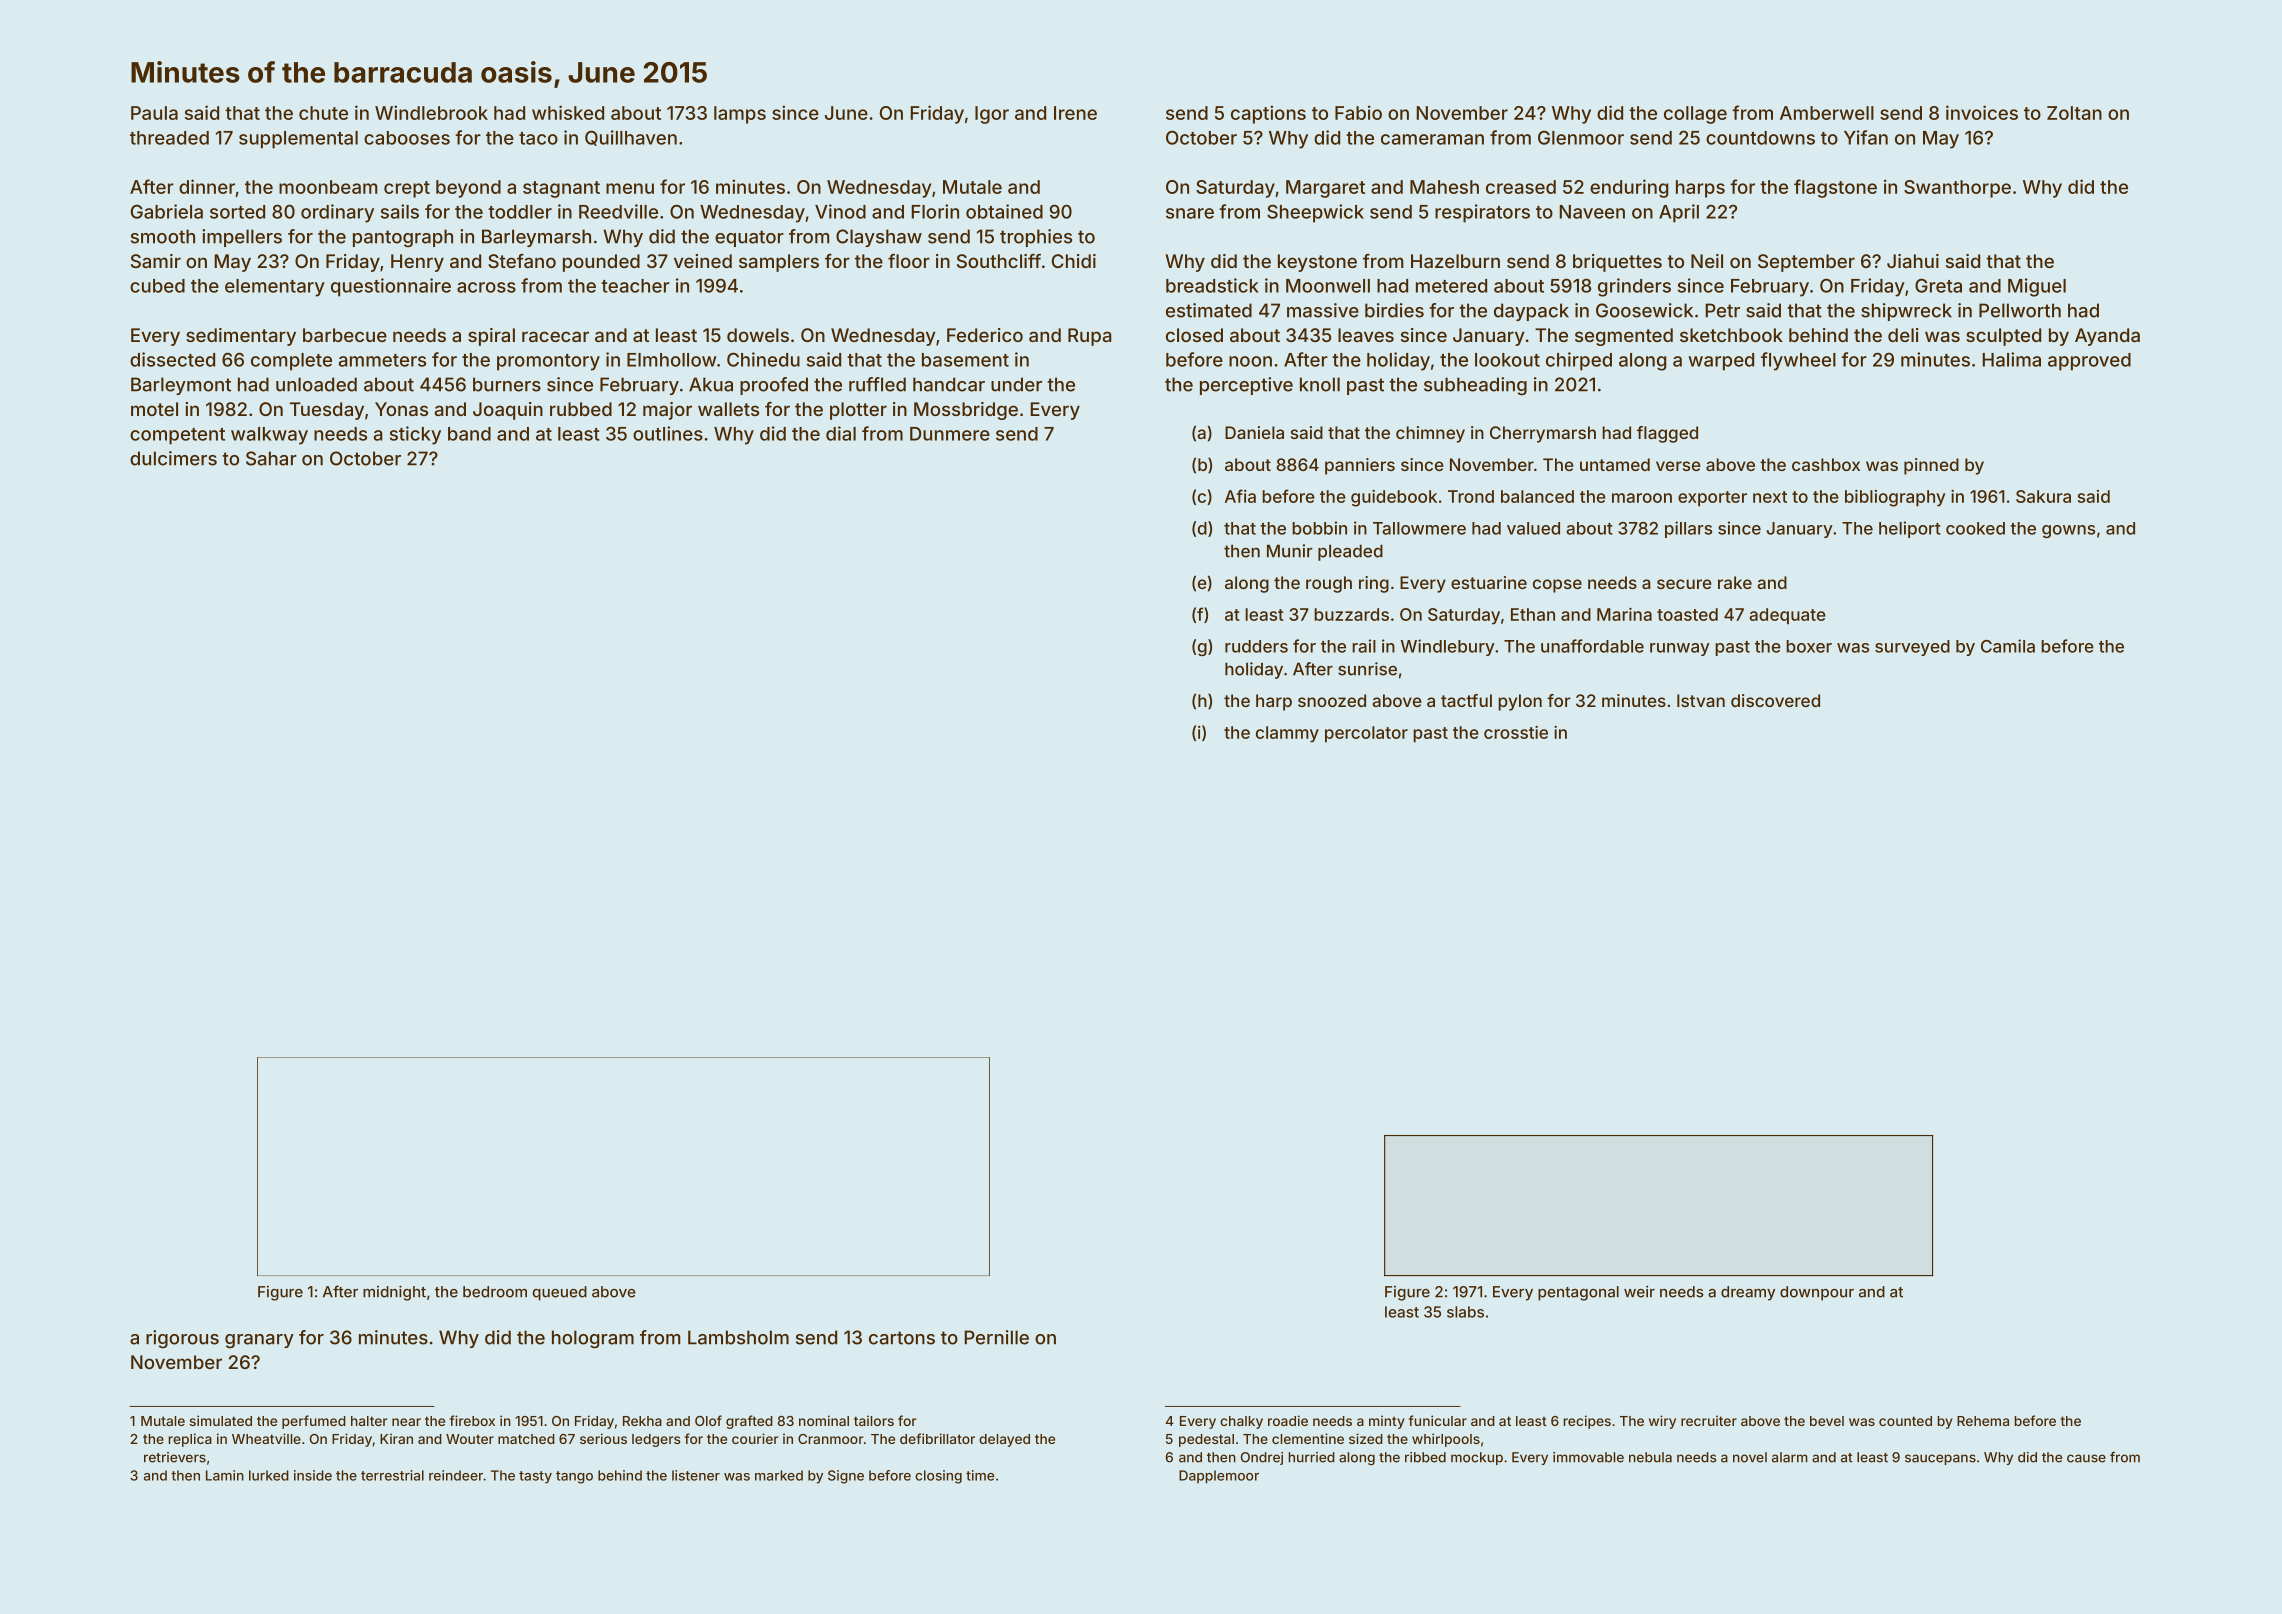 This document has height=1614, width=2282. Describe the element at coordinates (555, 336) in the document. I see `racecar` at that location.
